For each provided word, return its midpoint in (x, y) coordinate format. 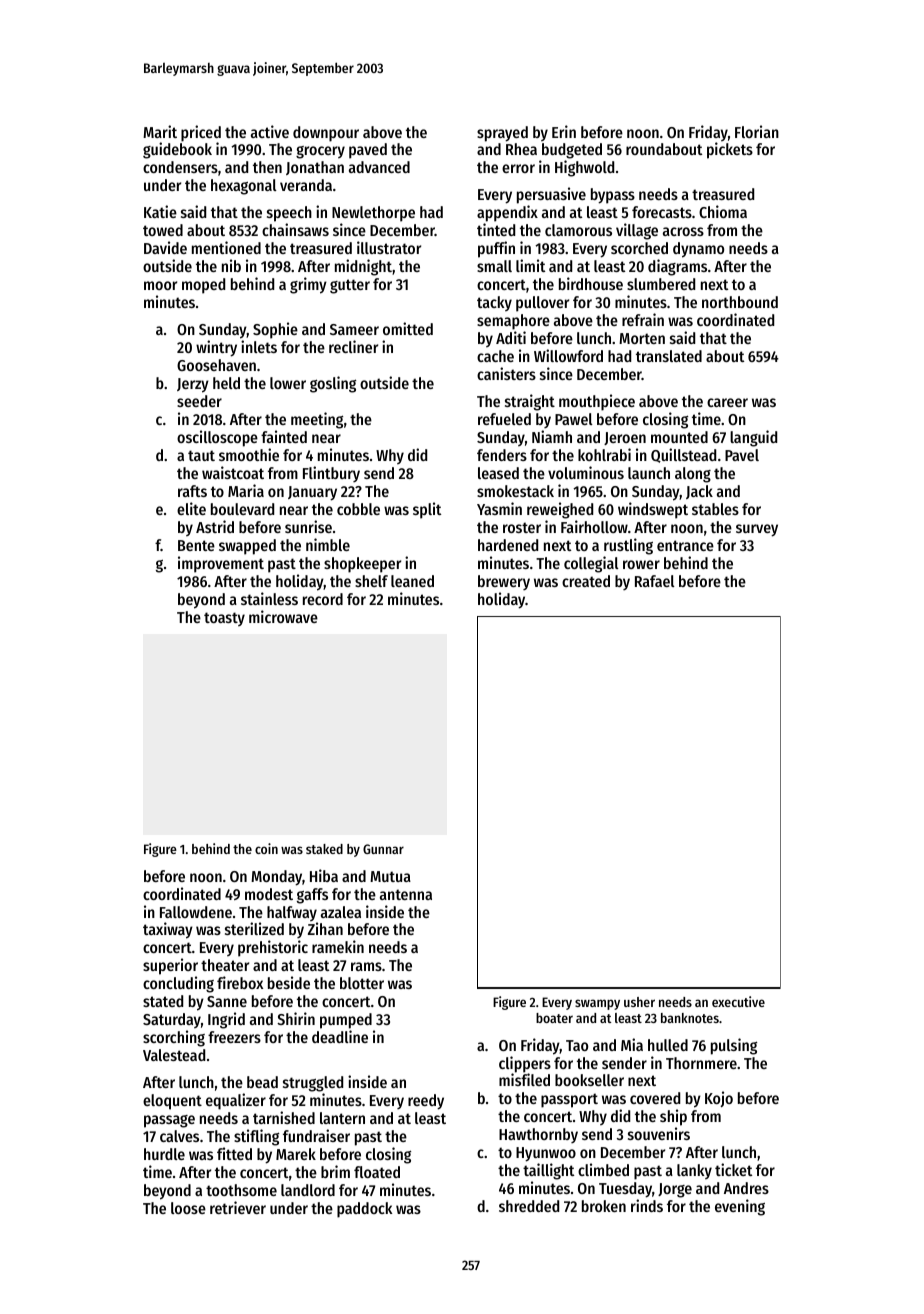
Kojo (719, 1099)
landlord (308, 1190)
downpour (326, 134)
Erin (564, 131)
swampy (597, 1004)
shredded (529, 1206)
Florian (757, 131)
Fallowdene (196, 912)
